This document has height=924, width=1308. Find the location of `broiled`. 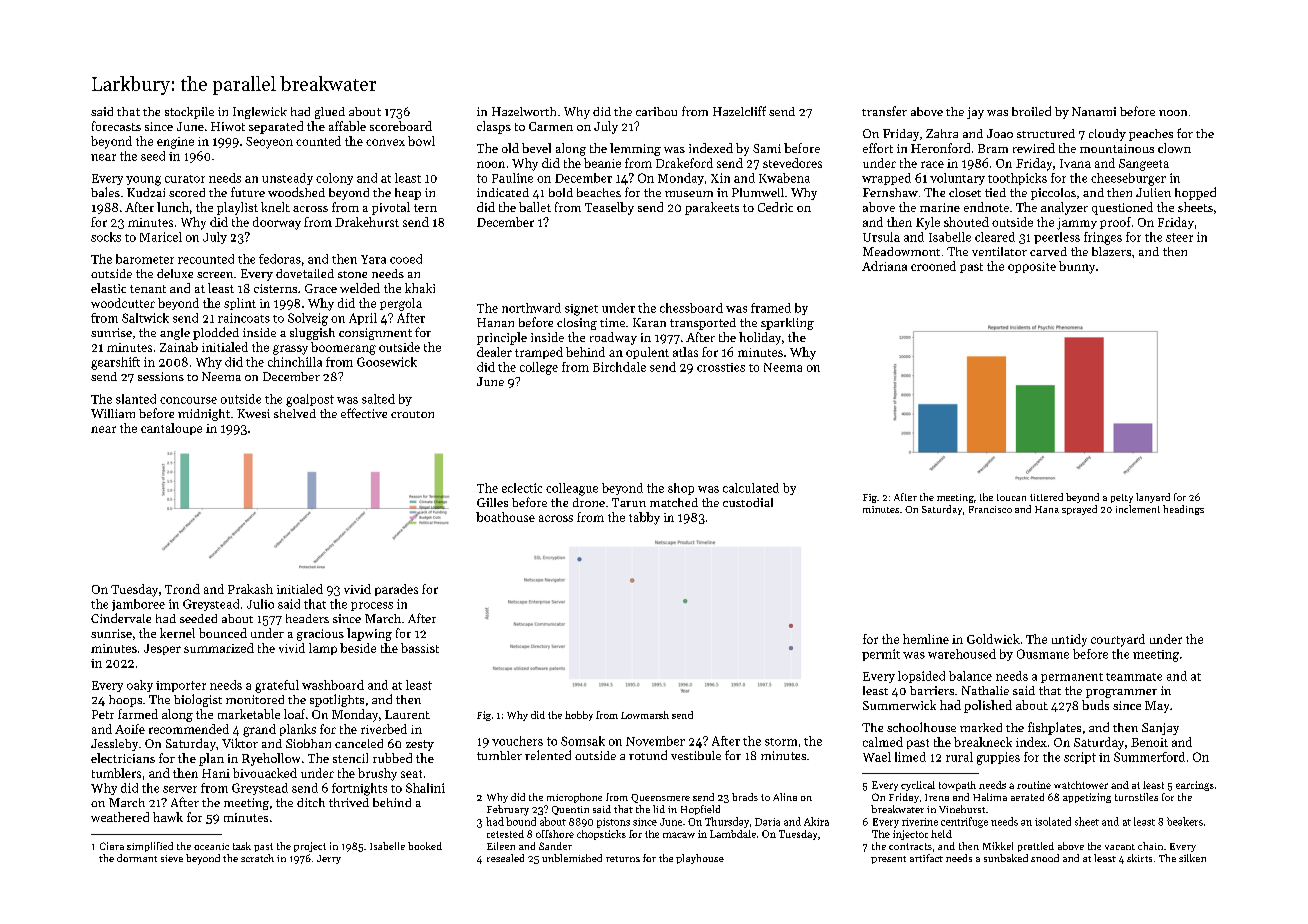

broiled is located at coordinates (1031, 111).
